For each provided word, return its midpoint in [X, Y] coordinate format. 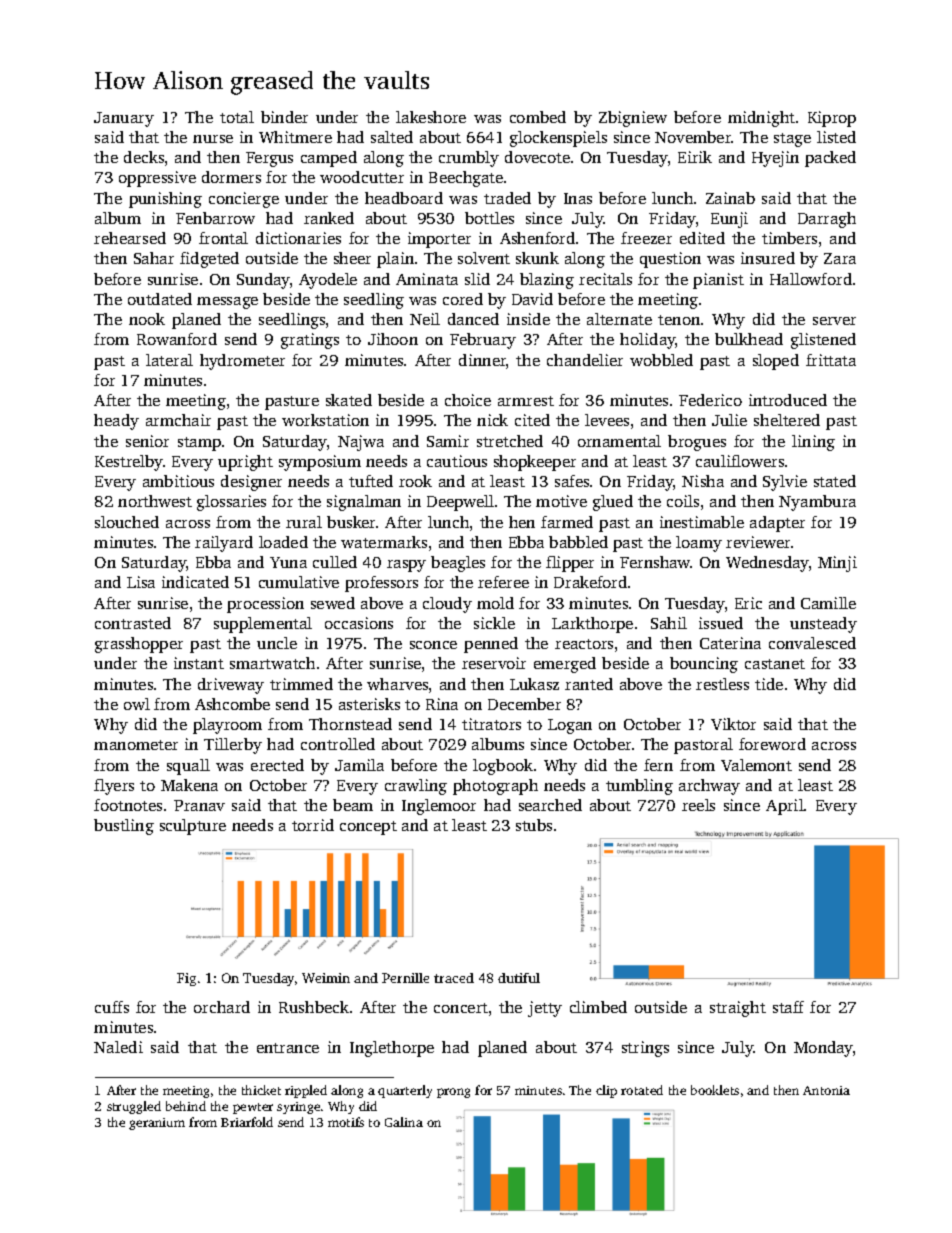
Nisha [703, 481]
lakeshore [431, 117]
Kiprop [832, 119]
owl [137, 704]
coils [683, 501]
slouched [127, 522]
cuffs [112, 1007]
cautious [457, 461]
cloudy [447, 605]
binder [284, 117]
